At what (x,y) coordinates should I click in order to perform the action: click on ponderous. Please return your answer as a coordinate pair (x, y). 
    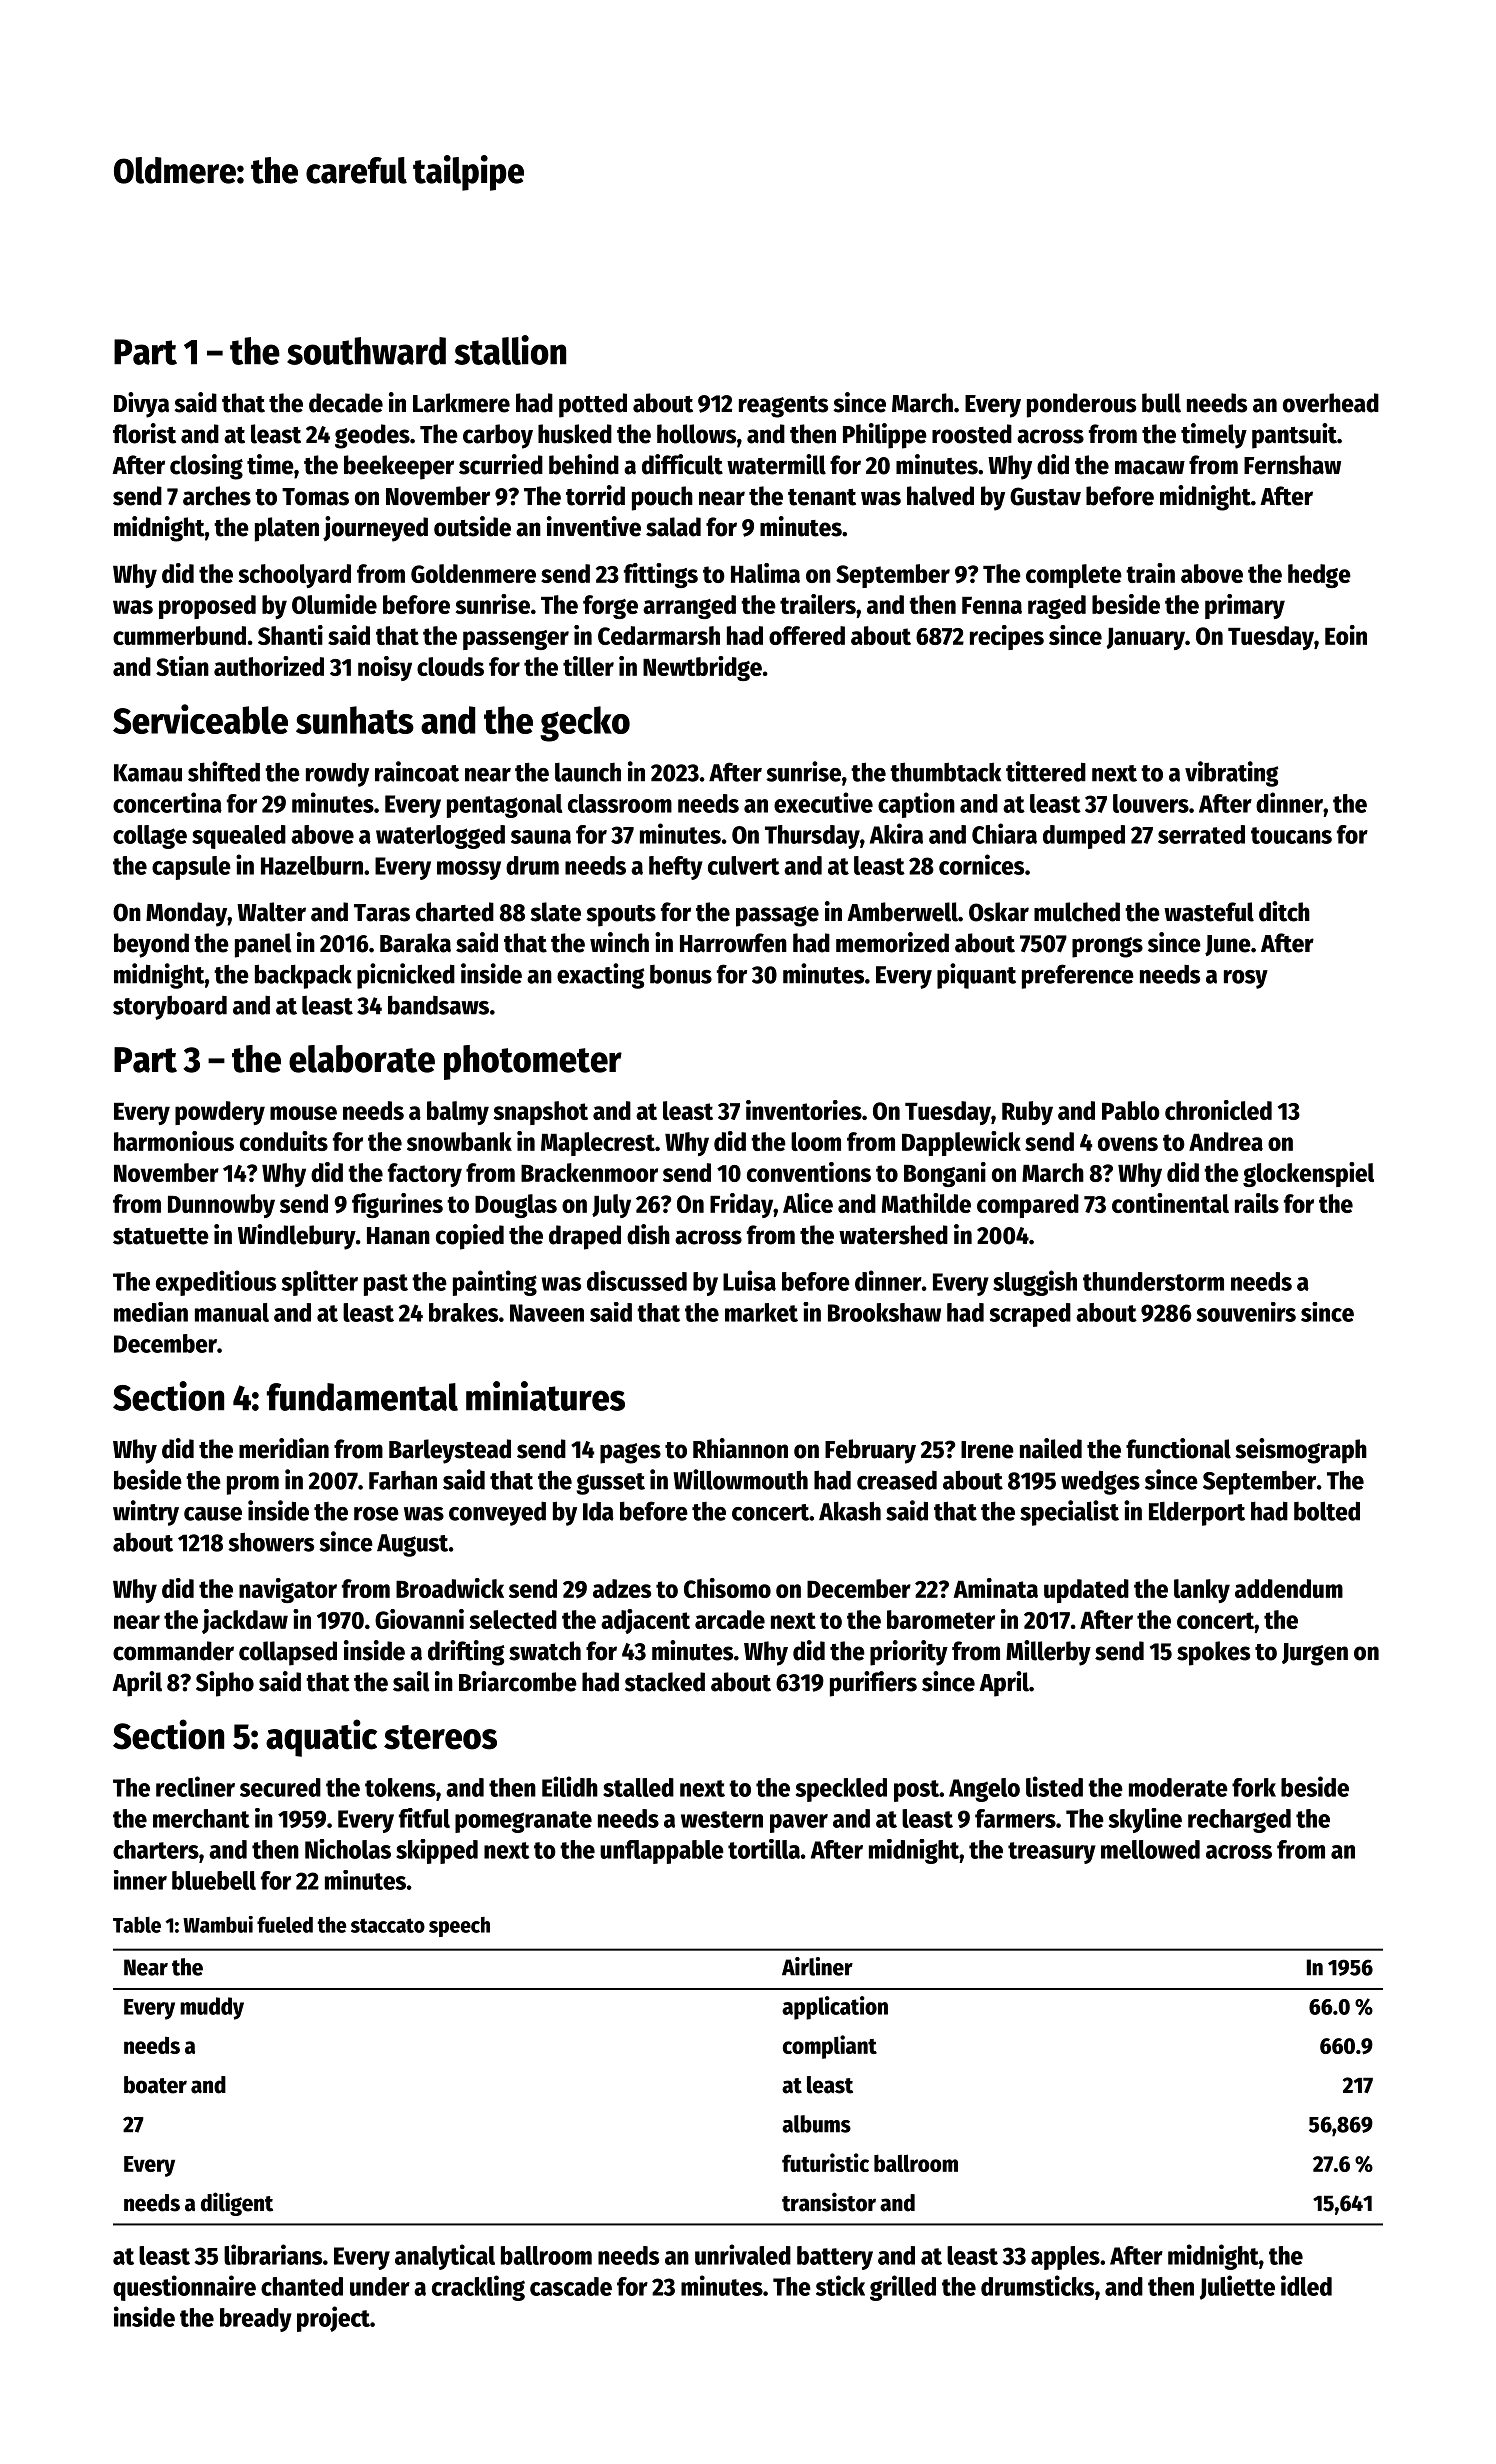
    Looking at the image, I should click on (1081, 405).
